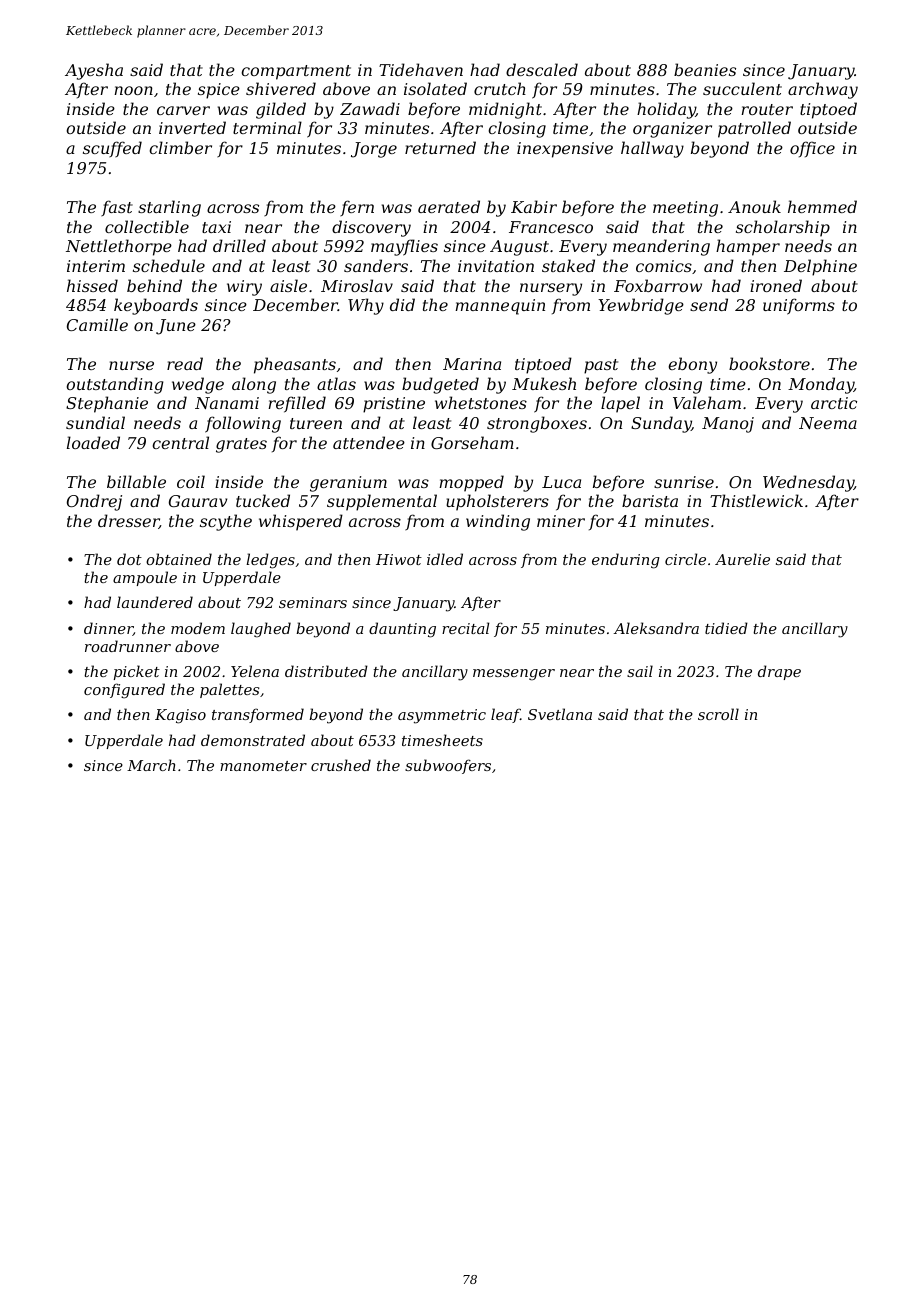 The height and width of the screenshot is (1314, 924). I want to click on manometer, so click(263, 766).
